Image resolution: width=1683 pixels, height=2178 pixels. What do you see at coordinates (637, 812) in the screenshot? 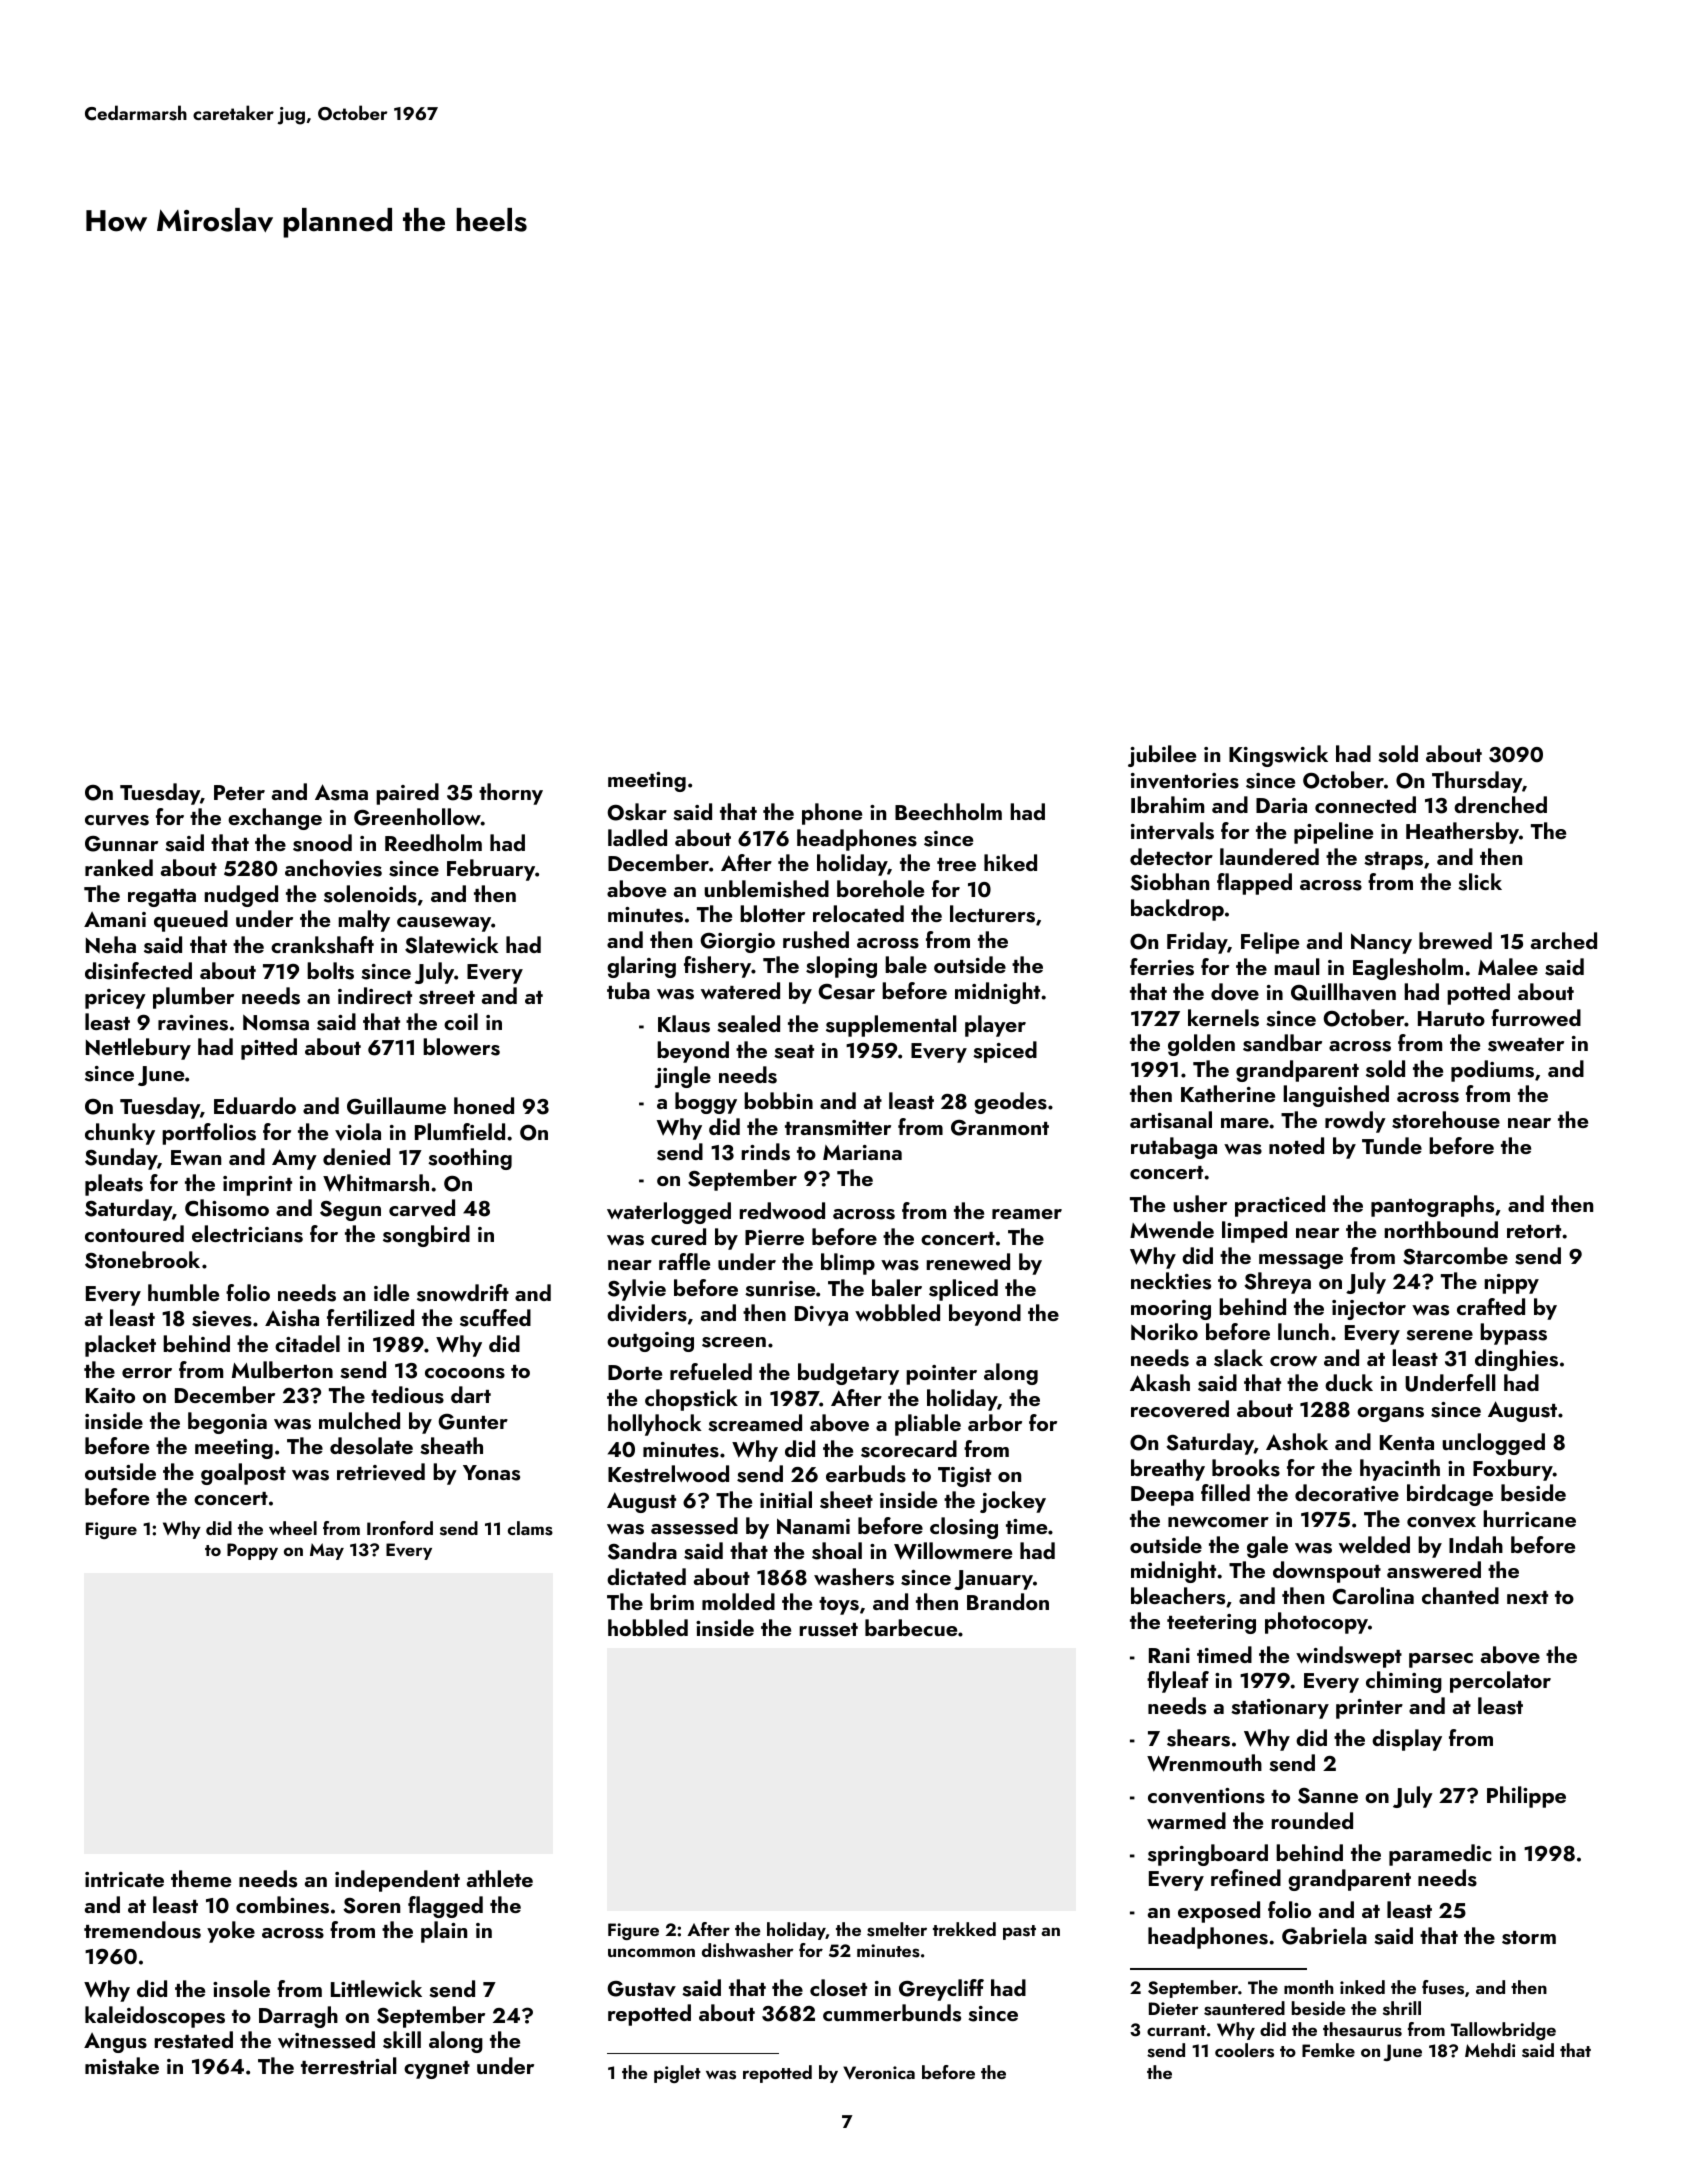
I see `Oskar` at bounding box center [637, 812].
